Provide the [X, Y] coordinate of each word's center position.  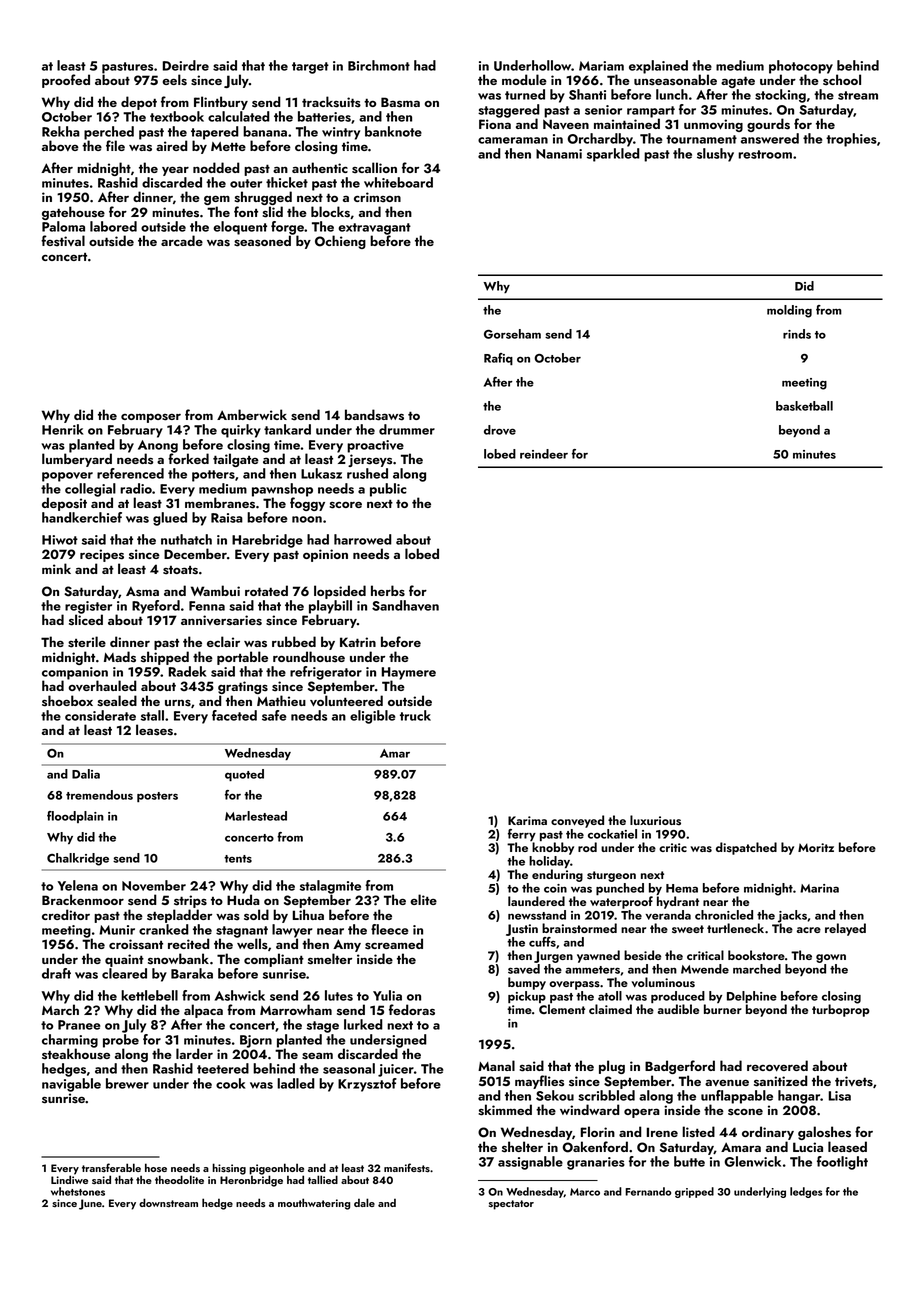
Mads [120, 657]
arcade [182, 240]
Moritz [816, 847]
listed [698, 1132]
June [90, 1204]
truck [415, 715]
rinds [797, 334]
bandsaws [374, 415]
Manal [496, 1065]
